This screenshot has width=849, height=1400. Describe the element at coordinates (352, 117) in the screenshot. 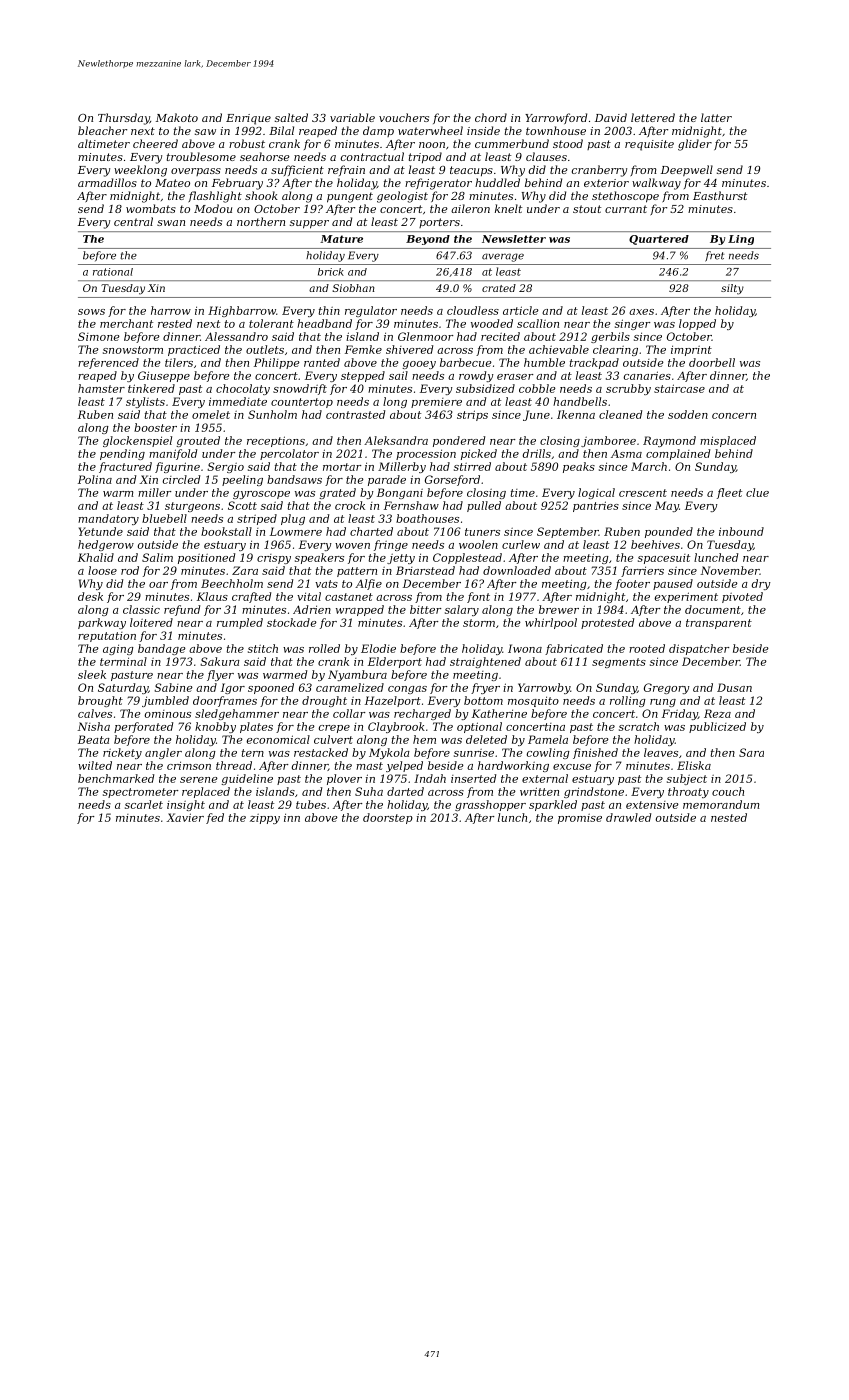

I see `variable` at that location.
